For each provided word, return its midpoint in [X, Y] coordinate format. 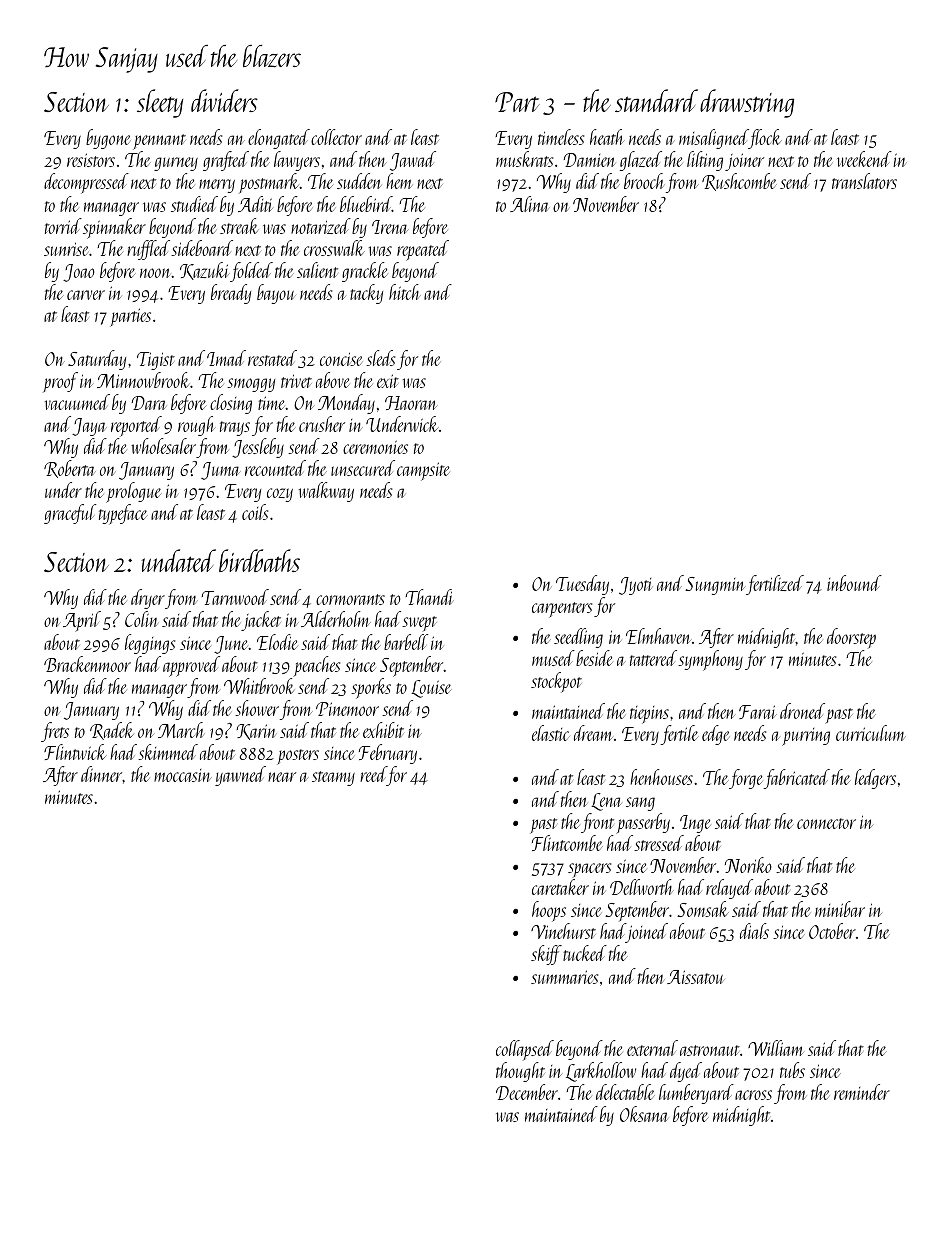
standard [656, 100]
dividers [224, 100]
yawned [240, 776]
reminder [862, 1092]
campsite [423, 471]
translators [864, 181]
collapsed [525, 1050]
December [527, 1092]
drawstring [747, 103]
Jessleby [258, 448]
